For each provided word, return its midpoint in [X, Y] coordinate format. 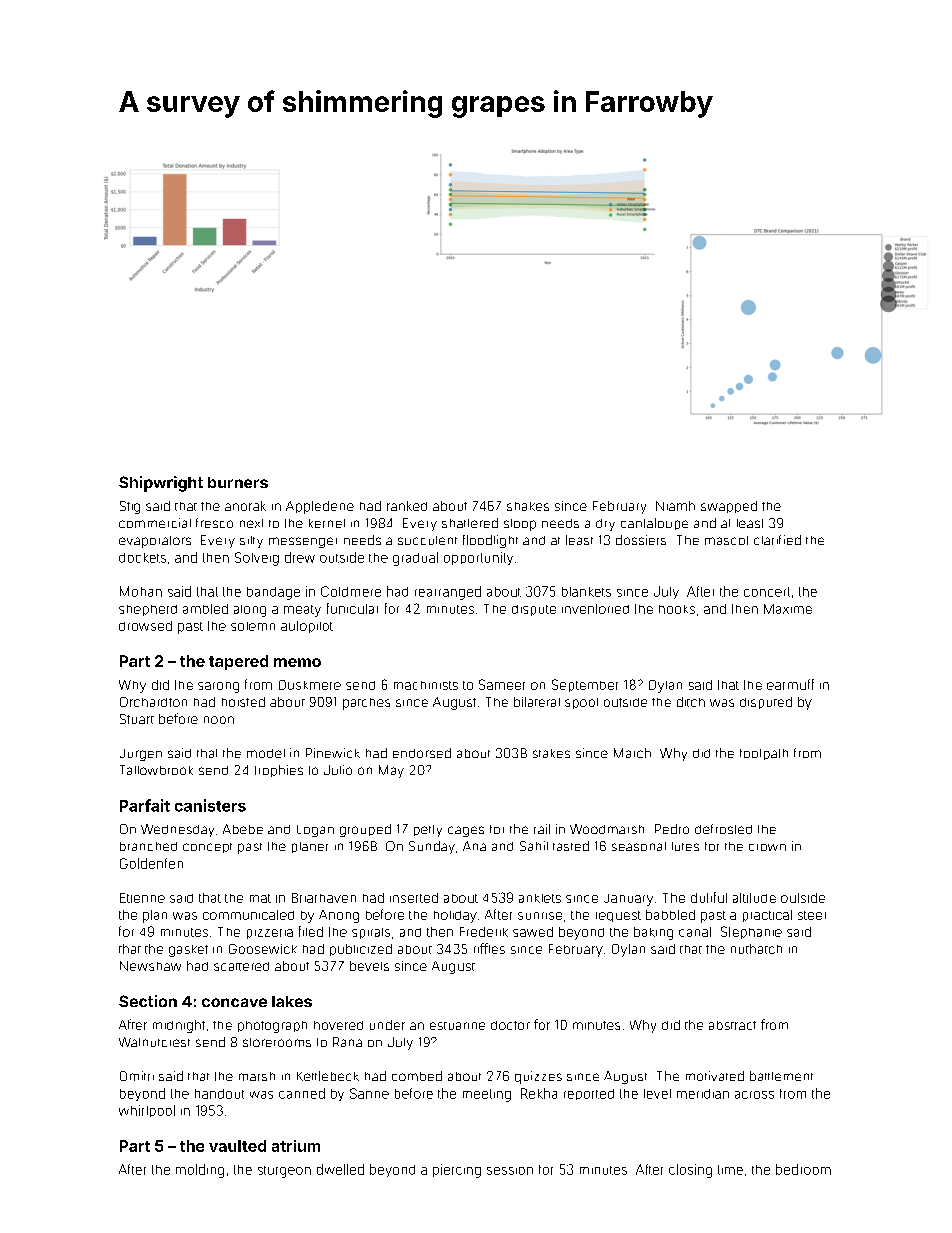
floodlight [490, 541]
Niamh [675, 506]
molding [200, 1171]
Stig [130, 507]
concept [207, 848]
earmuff [790, 684]
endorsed [422, 753]
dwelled [340, 1169]
